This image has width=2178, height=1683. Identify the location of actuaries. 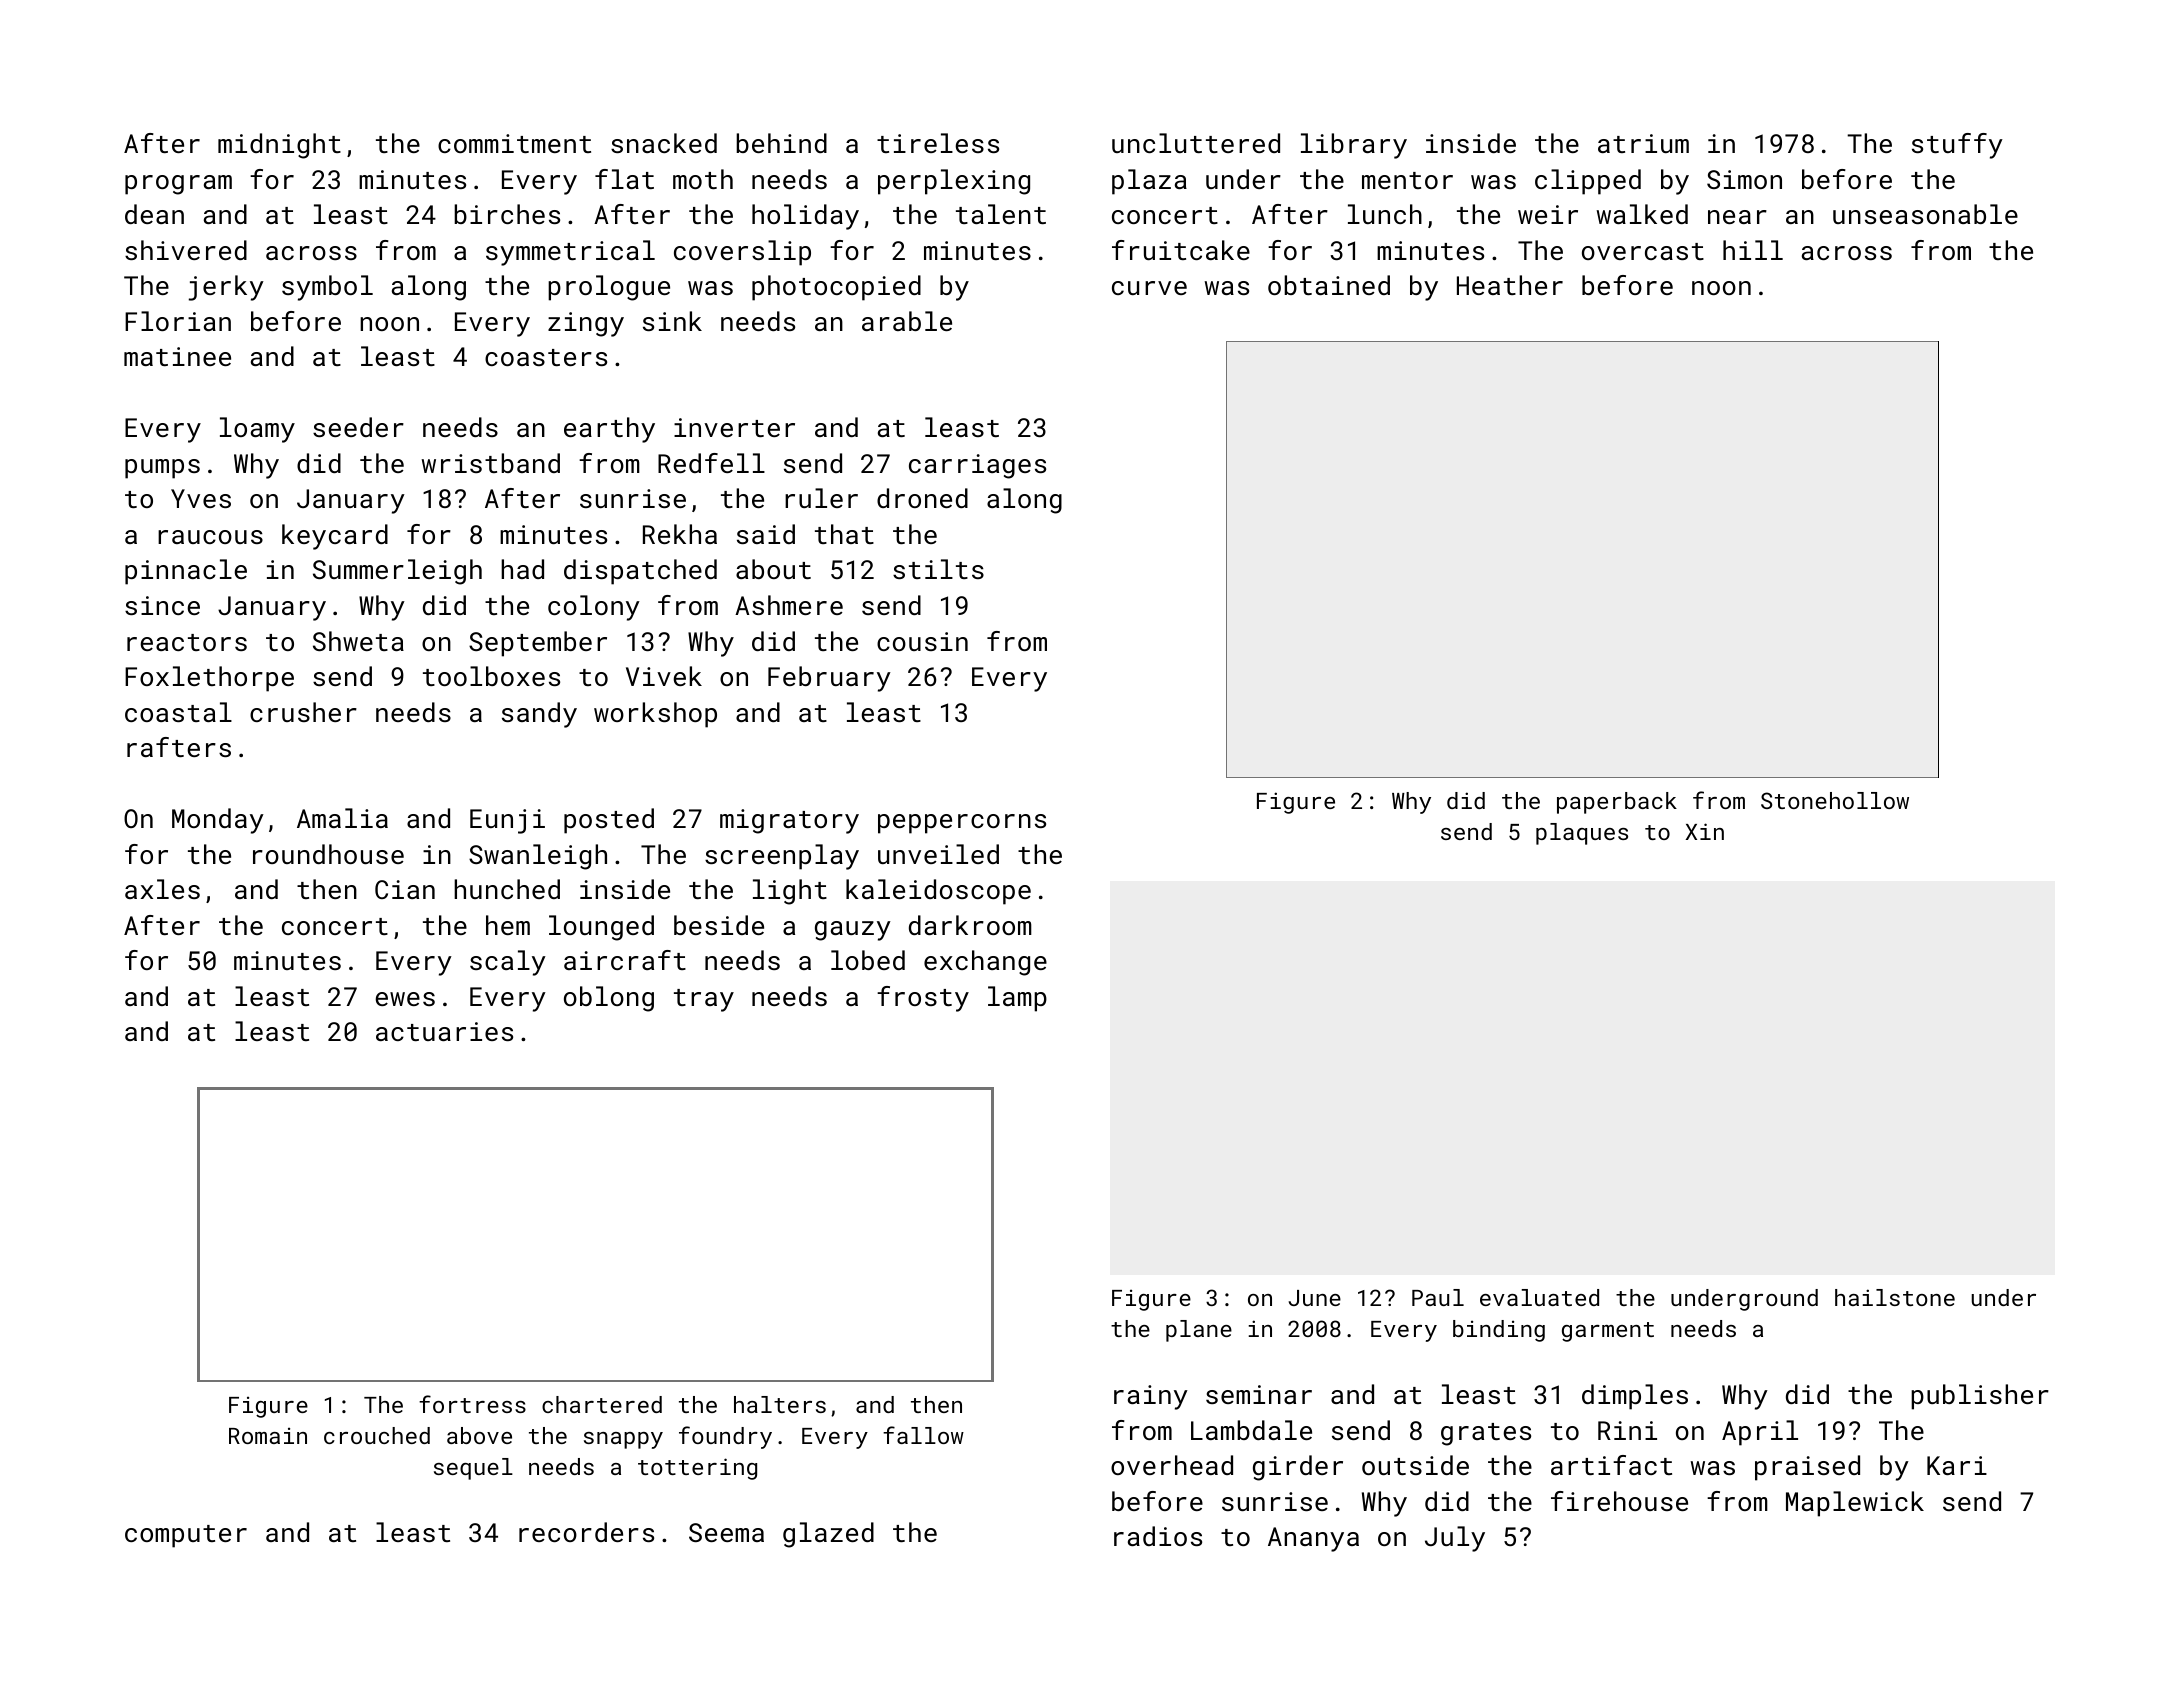
(444, 1031).
